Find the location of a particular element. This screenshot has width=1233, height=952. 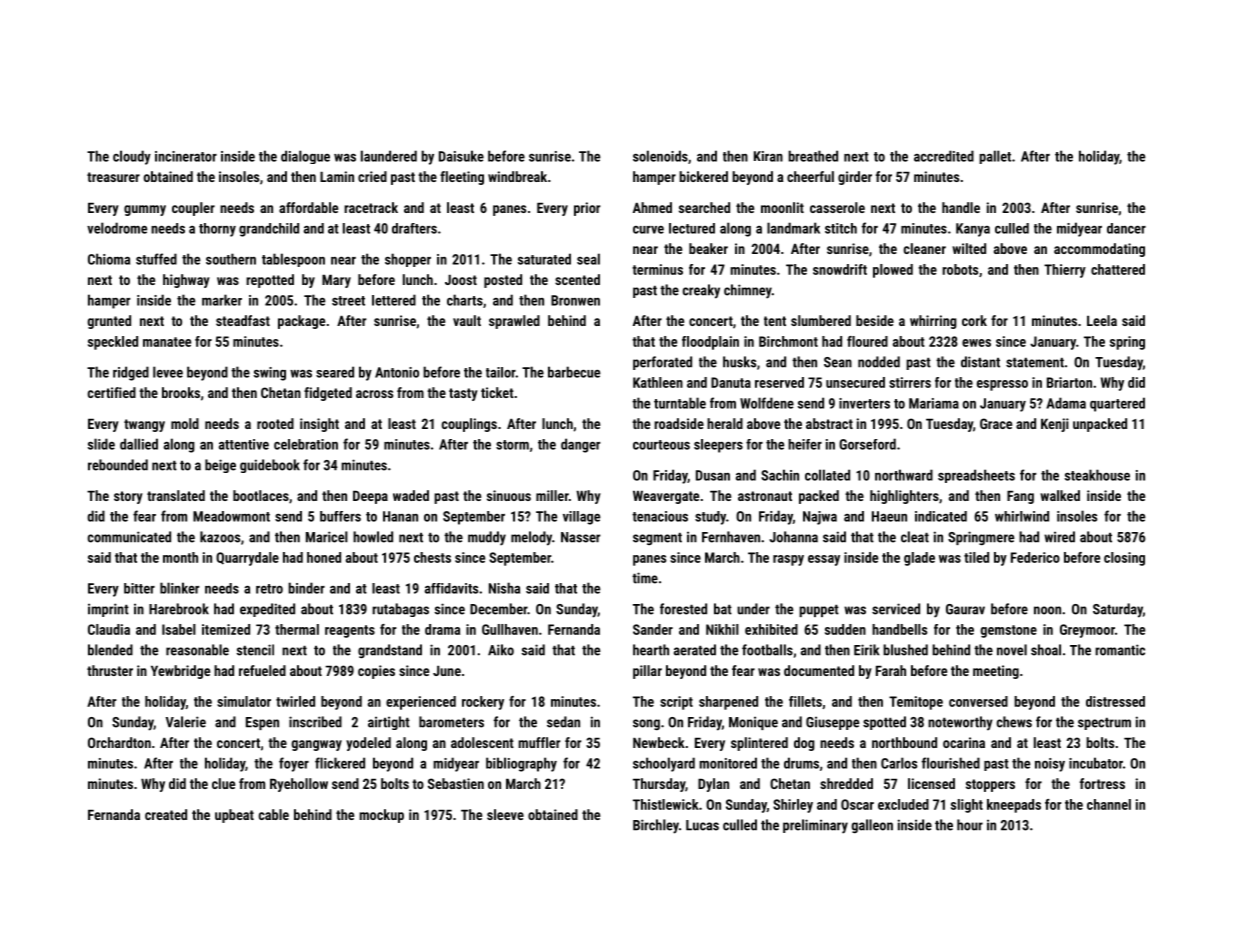

robots is located at coordinates (960, 269).
